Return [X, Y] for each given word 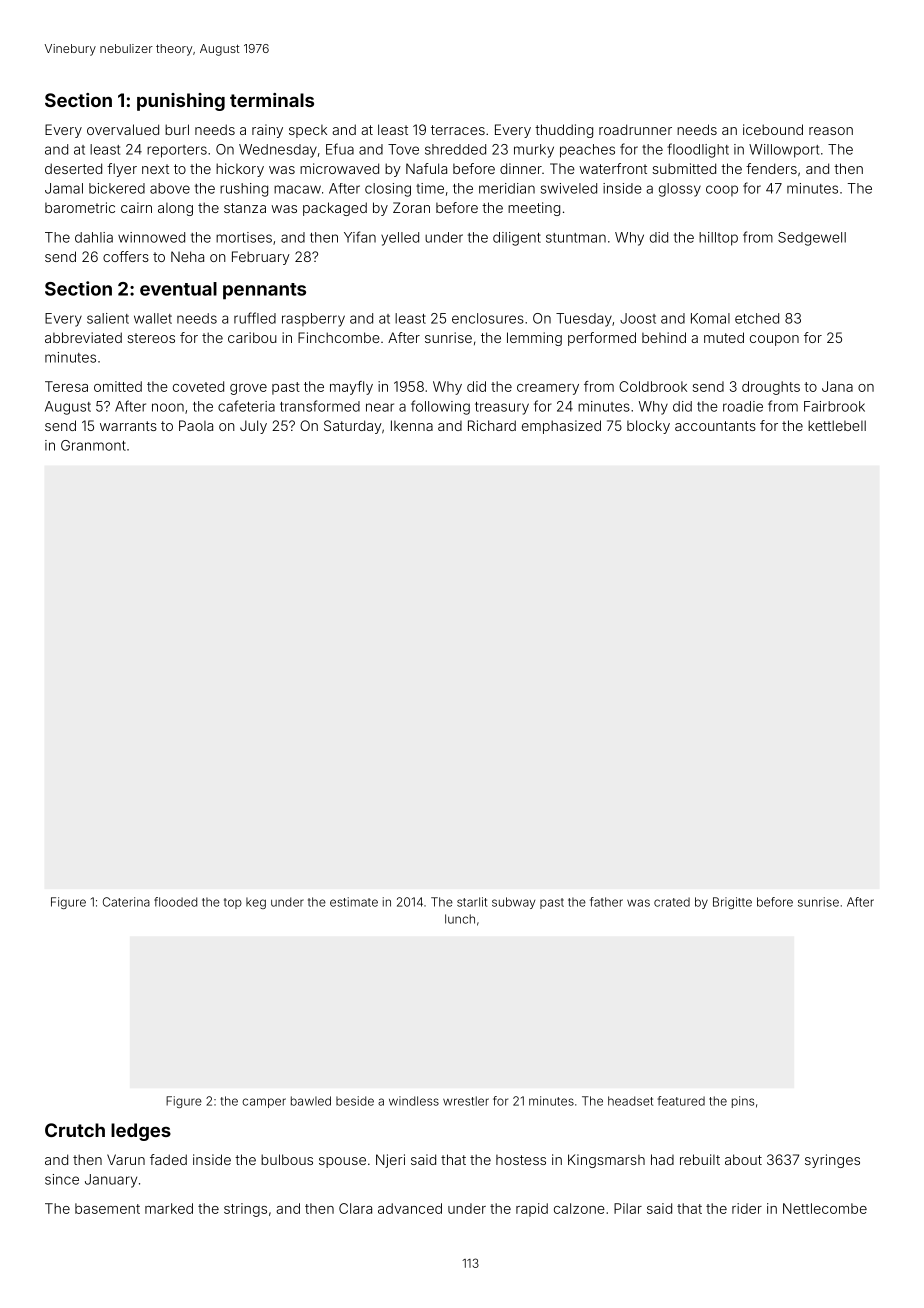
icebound [773, 129]
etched [757, 318]
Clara [355, 1208]
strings [245, 1210]
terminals [272, 100]
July [253, 427]
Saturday [353, 427]
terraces [458, 130]
